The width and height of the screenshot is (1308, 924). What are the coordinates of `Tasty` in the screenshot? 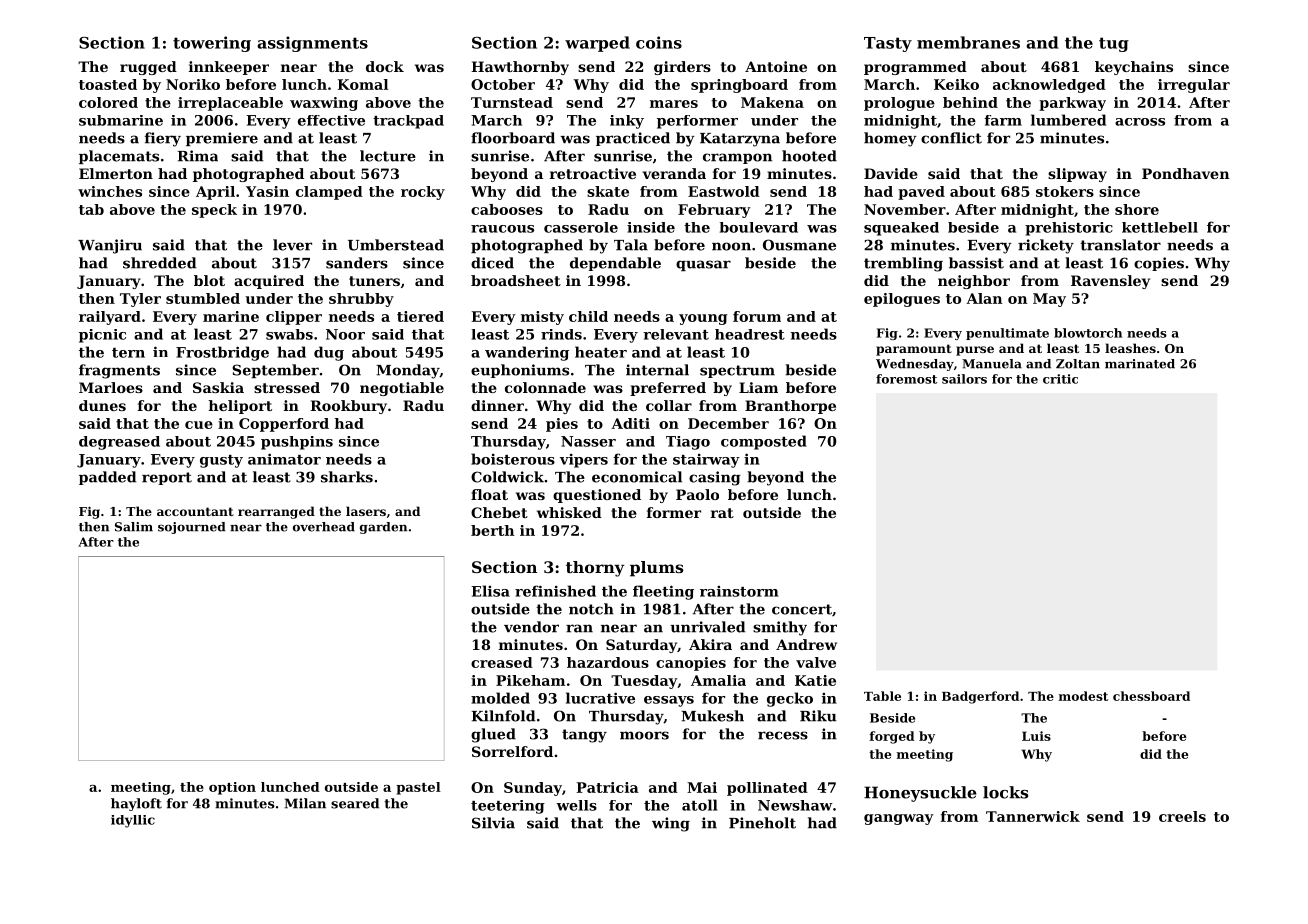 It's located at (888, 44).
